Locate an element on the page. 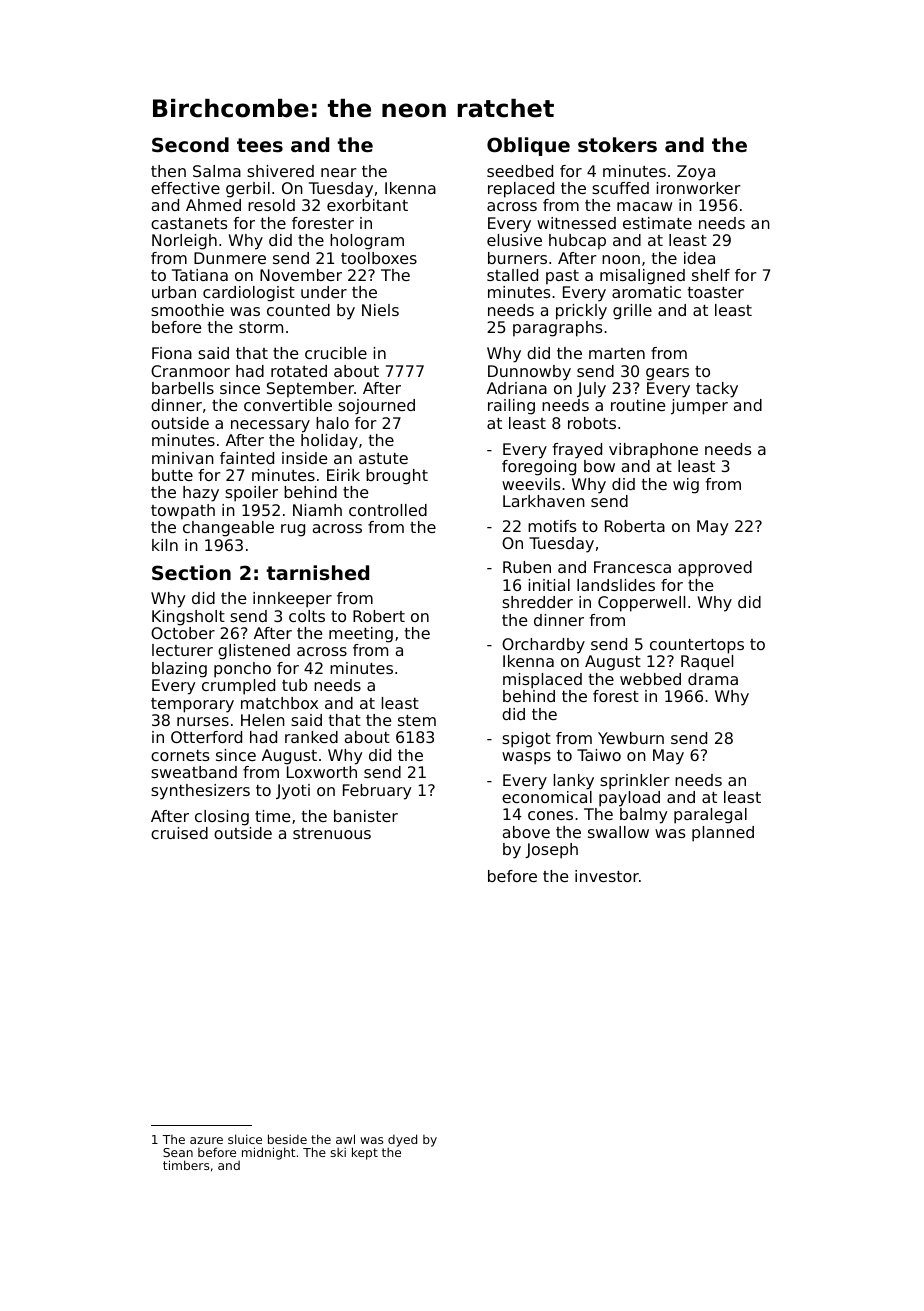 The image size is (924, 1311). kept is located at coordinates (365, 1153).
